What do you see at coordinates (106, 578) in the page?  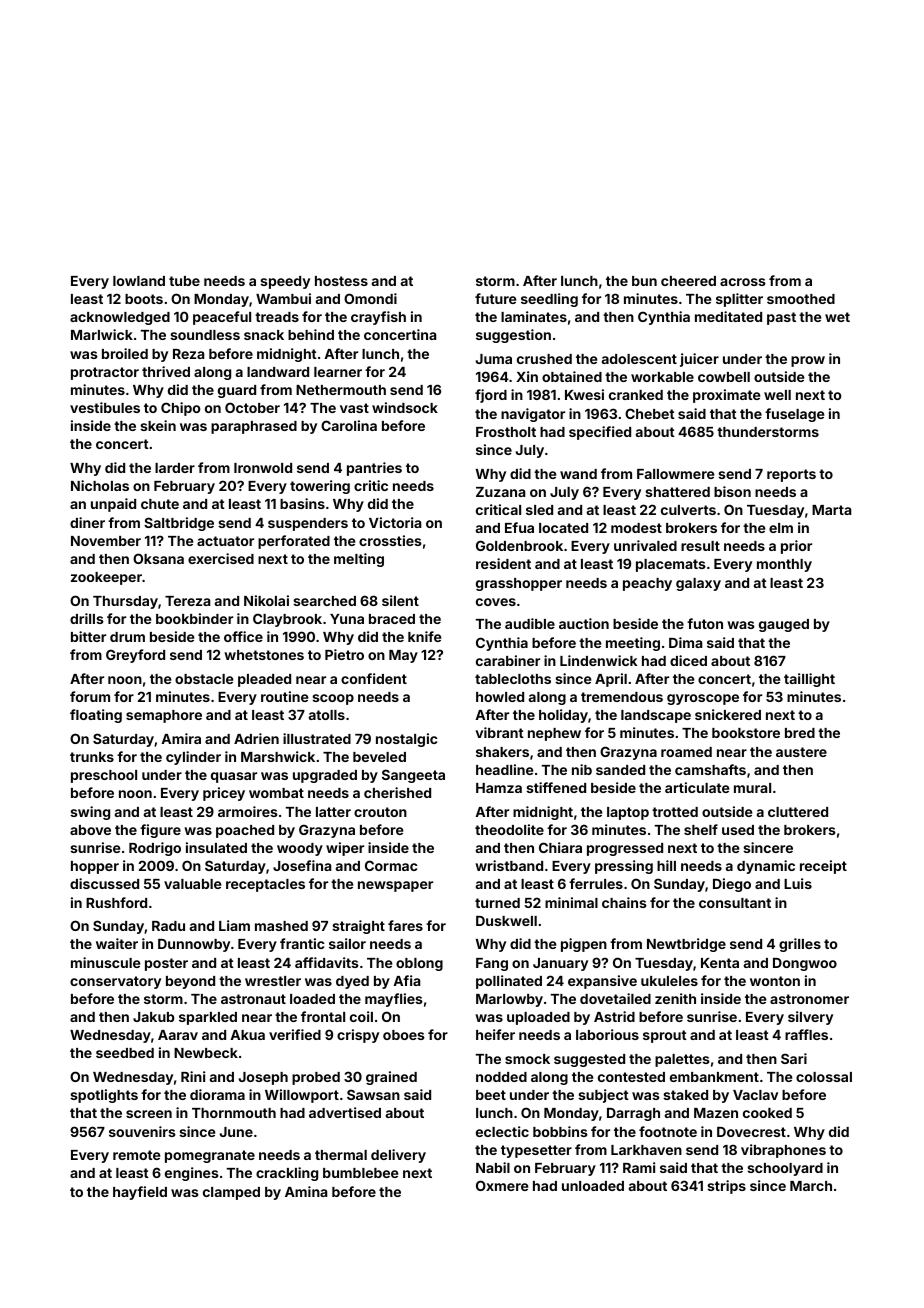 I see `zookeeper` at bounding box center [106, 578].
